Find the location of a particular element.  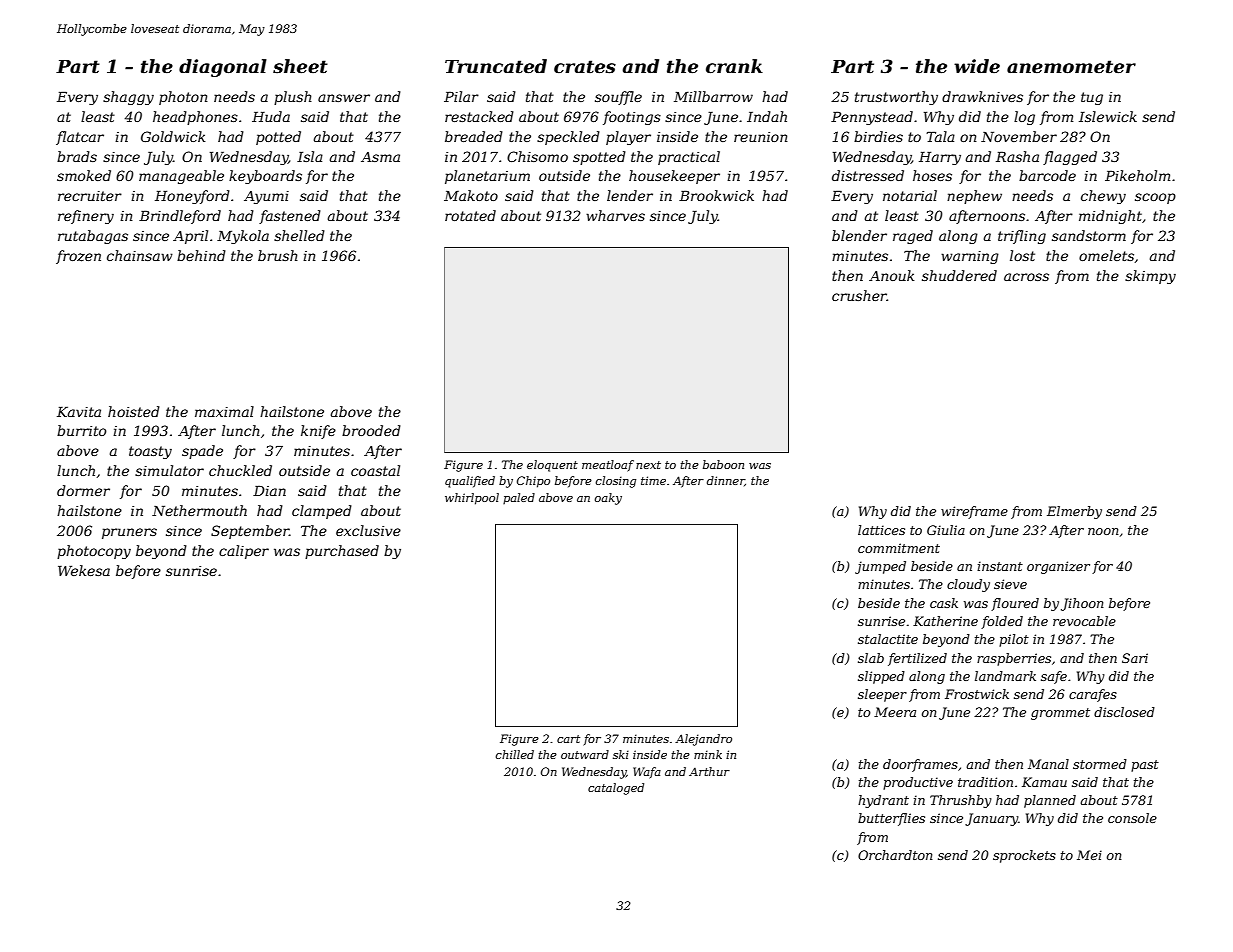

Sari is located at coordinates (1135, 658).
